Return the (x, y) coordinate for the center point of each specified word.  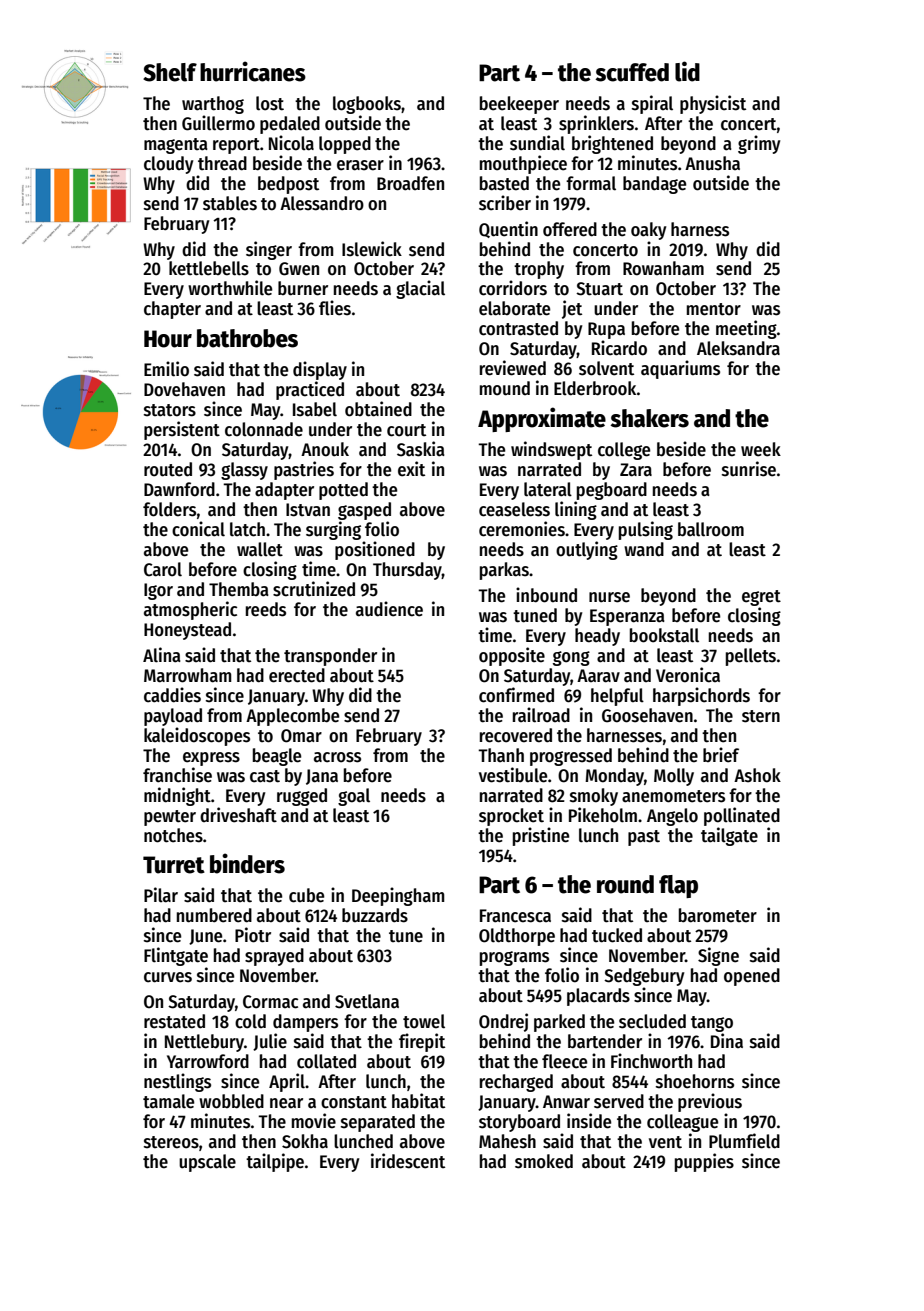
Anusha (712, 163)
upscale (207, 1163)
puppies (704, 1162)
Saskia (420, 449)
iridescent (408, 1161)
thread (222, 163)
